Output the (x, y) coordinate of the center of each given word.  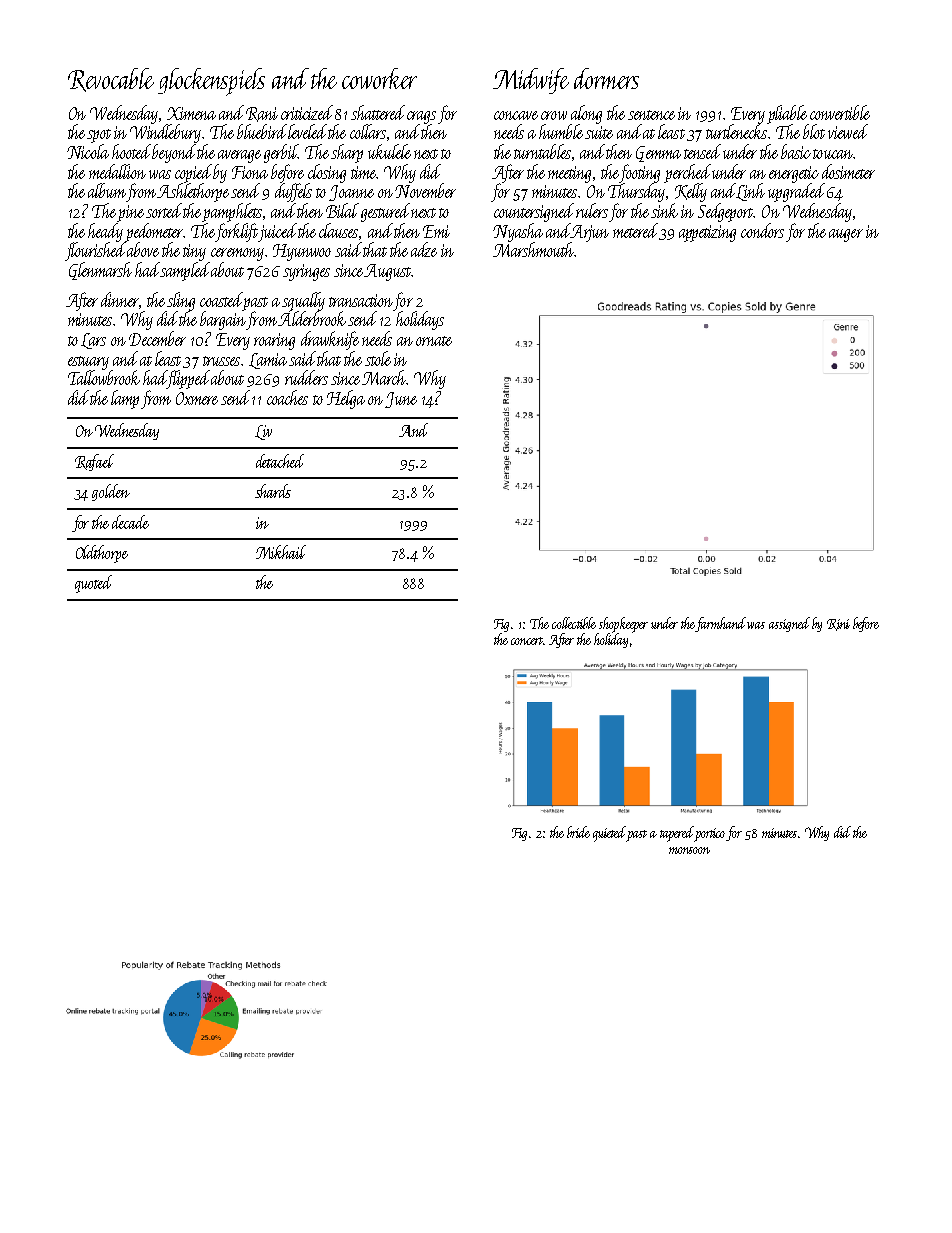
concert (527, 641)
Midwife (531, 81)
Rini (838, 625)
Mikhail (281, 552)
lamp (125, 399)
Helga (346, 399)
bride (578, 832)
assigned (789, 624)
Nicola (88, 151)
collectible (574, 623)
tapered (677, 834)
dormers (606, 78)
